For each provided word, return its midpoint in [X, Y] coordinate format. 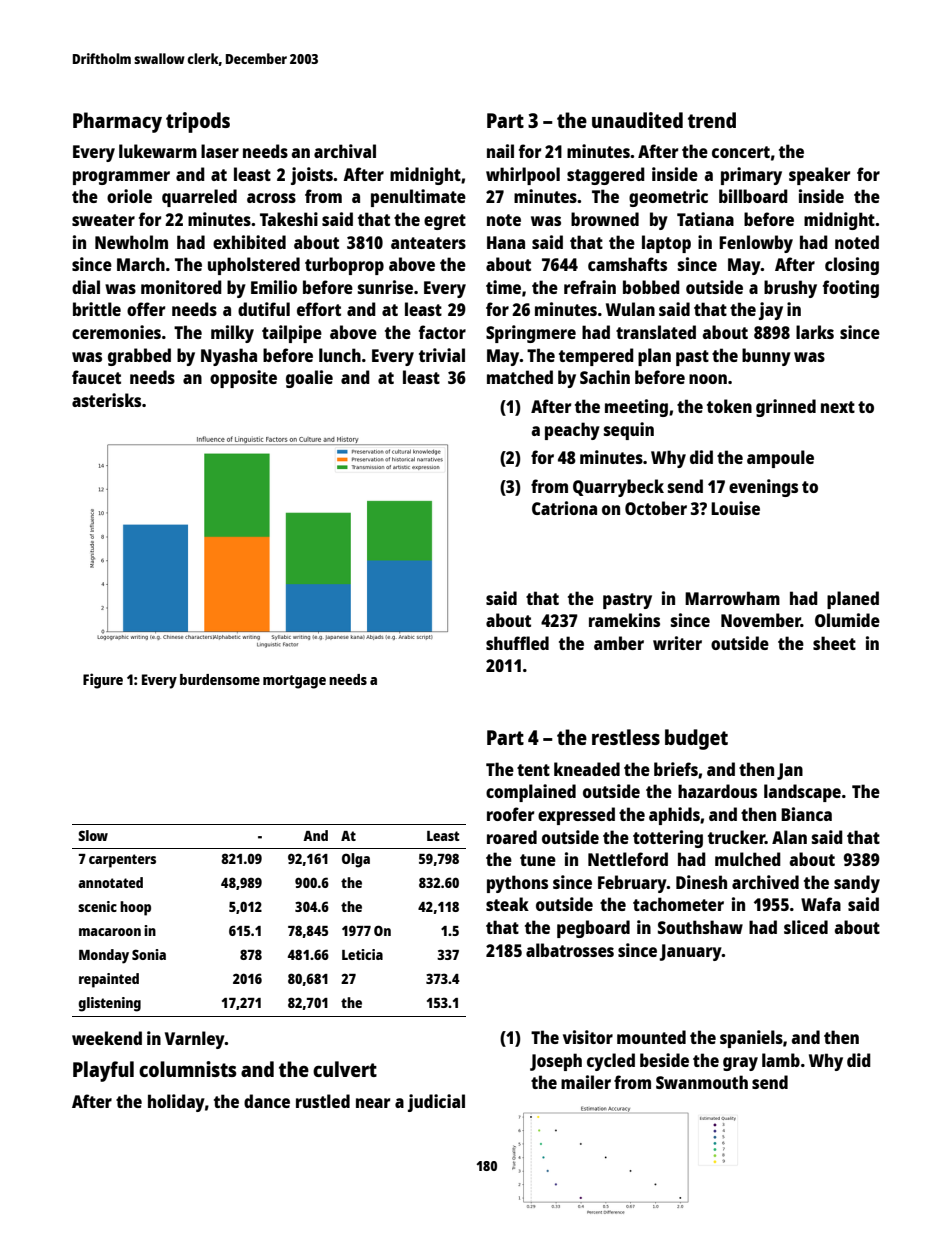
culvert [345, 1069]
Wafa [821, 904]
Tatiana [705, 219]
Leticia [362, 954]
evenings [763, 488]
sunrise [385, 287]
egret [445, 222]
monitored [181, 287]
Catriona [564, 508]
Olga [356, 860]
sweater [103, 220]
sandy [857, 884]
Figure [103, 681]
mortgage [294, 682]
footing [851, 289]
